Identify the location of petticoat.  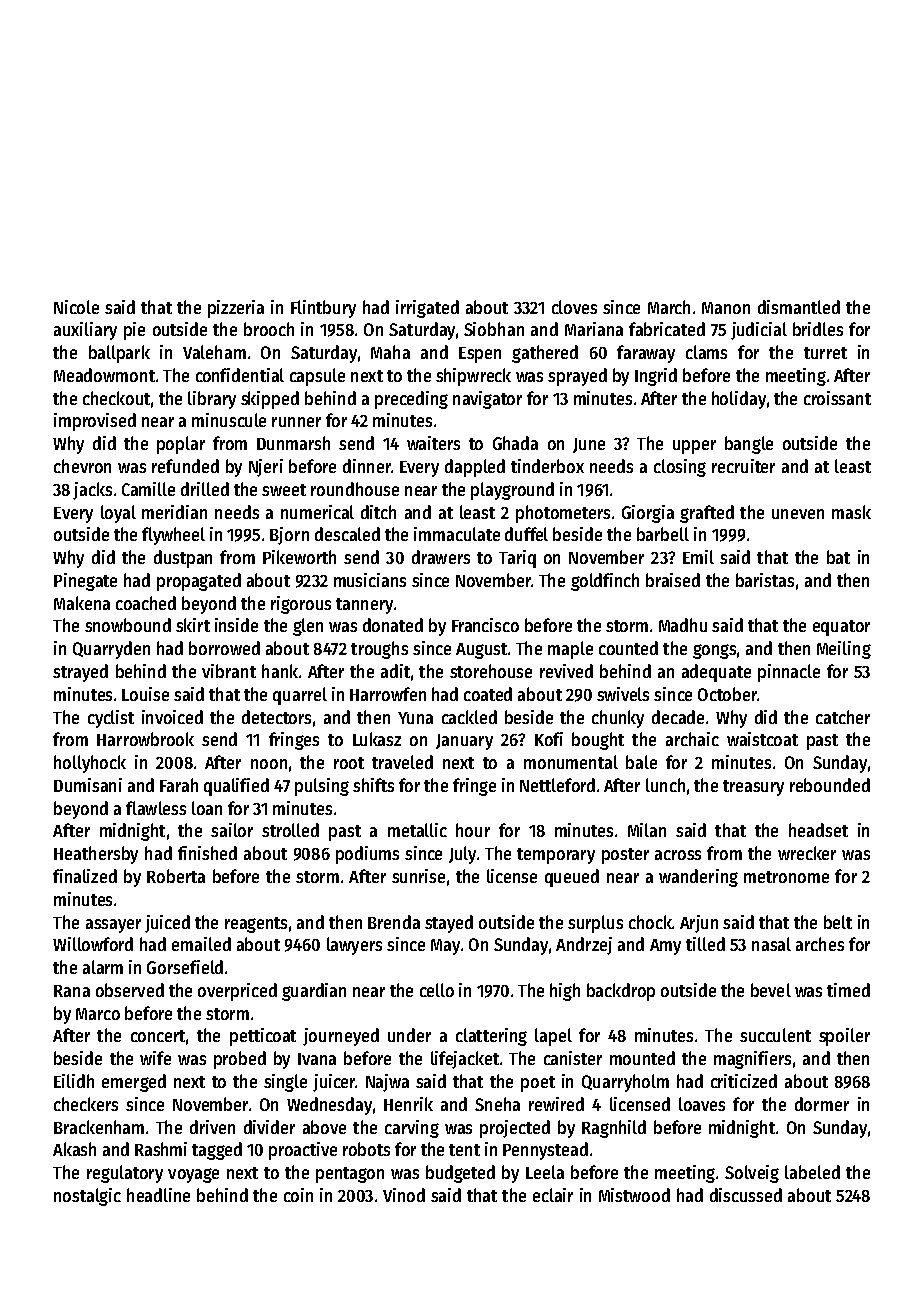
(263, 1037).
